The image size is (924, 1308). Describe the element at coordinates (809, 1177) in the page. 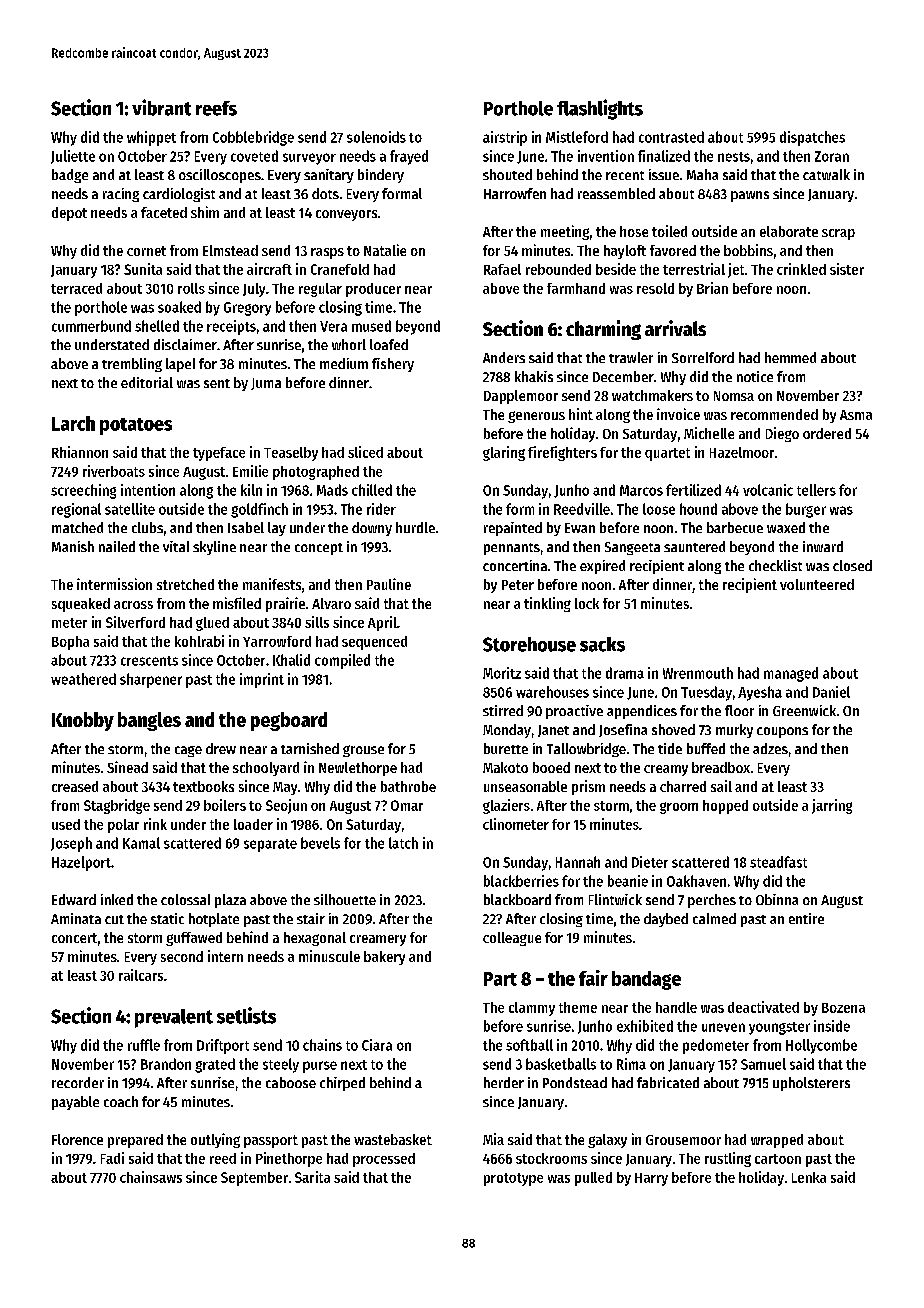

I see `Lenka` at that location.
